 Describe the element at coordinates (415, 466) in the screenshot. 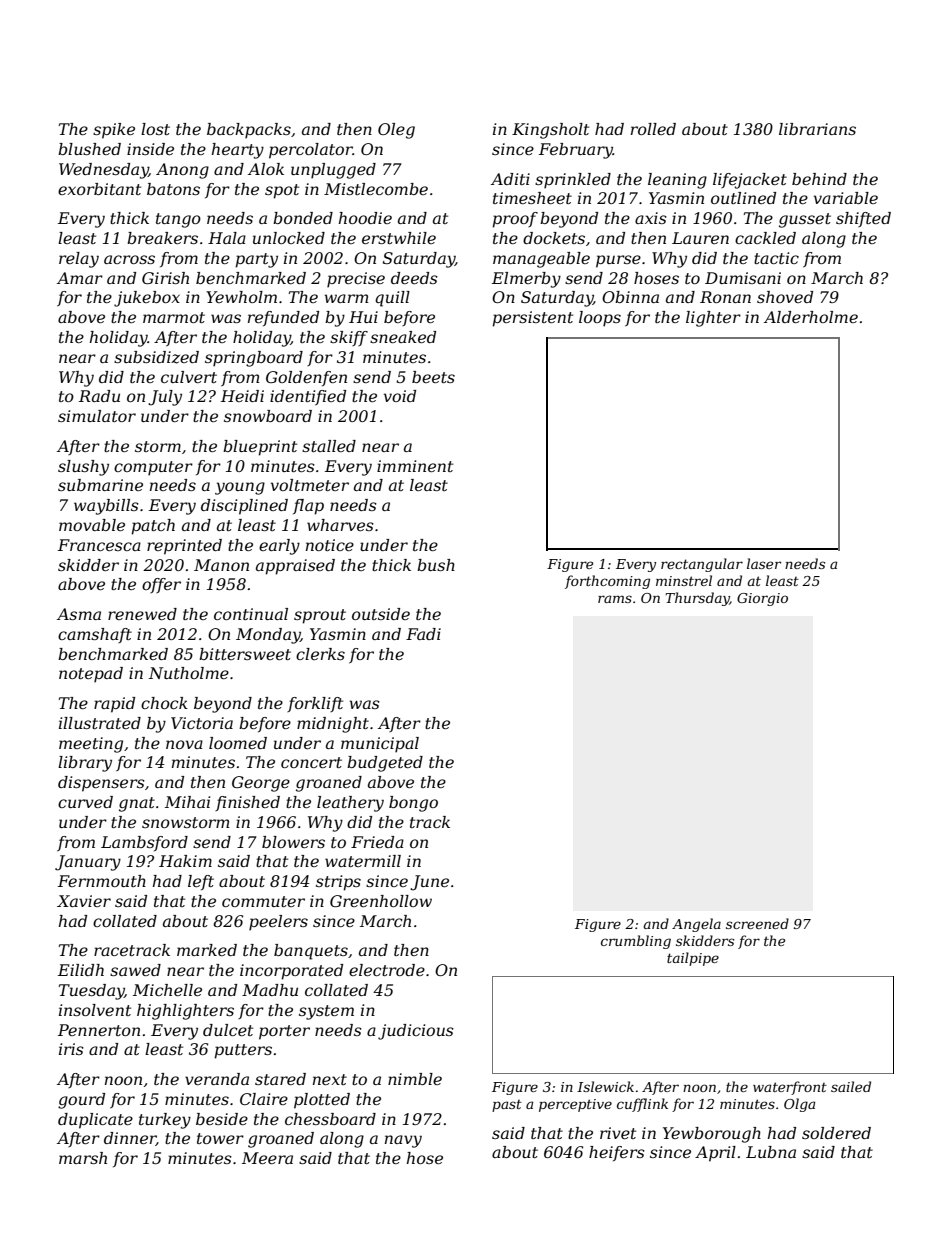

I see `imminent` at that location.
